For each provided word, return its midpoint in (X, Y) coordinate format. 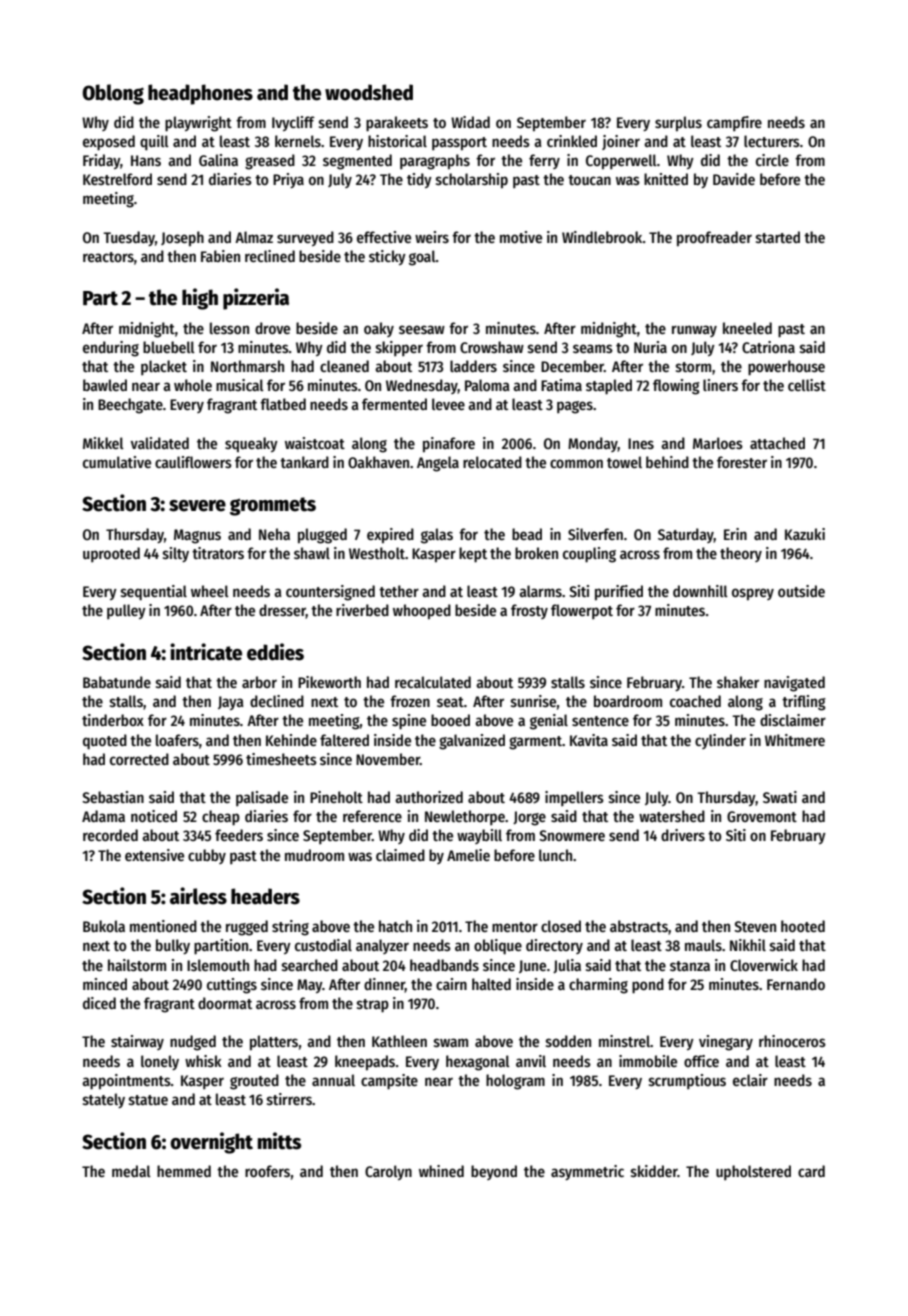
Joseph (182, 239)
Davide (734, 179)
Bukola (104, 926)
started (778, 237)
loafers (177, 740)
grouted (254, 1082)
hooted (803, 926)
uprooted (111, 554)
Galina (218, 160)
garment (535, 743)
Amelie (468, 855)
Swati (780, 797)
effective (384, 237)
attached (777, 443)
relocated (492, 462)
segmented (357, 162)
